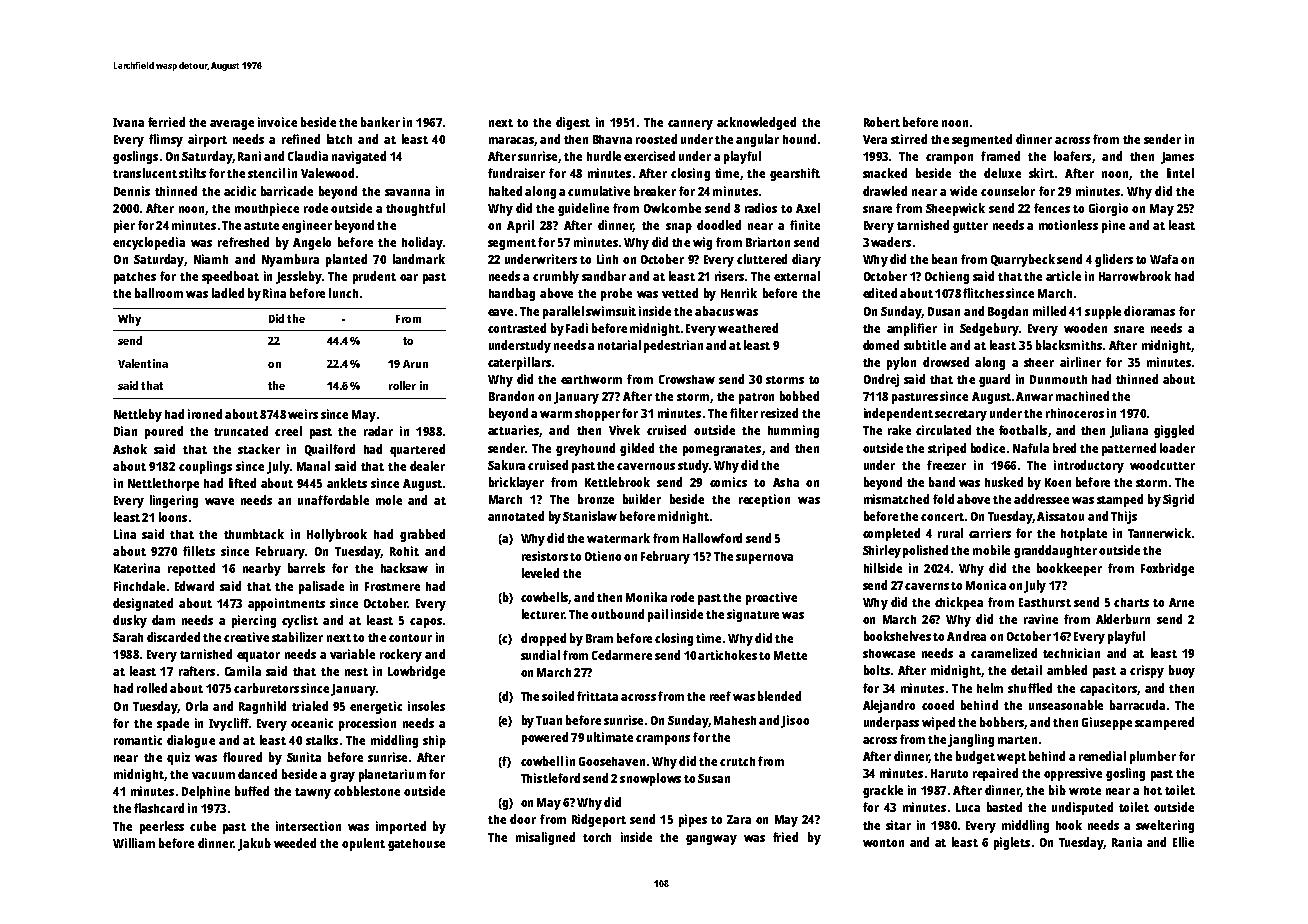 This page has width=1308, height=924. I want to click on striped, so click(947, 449).
